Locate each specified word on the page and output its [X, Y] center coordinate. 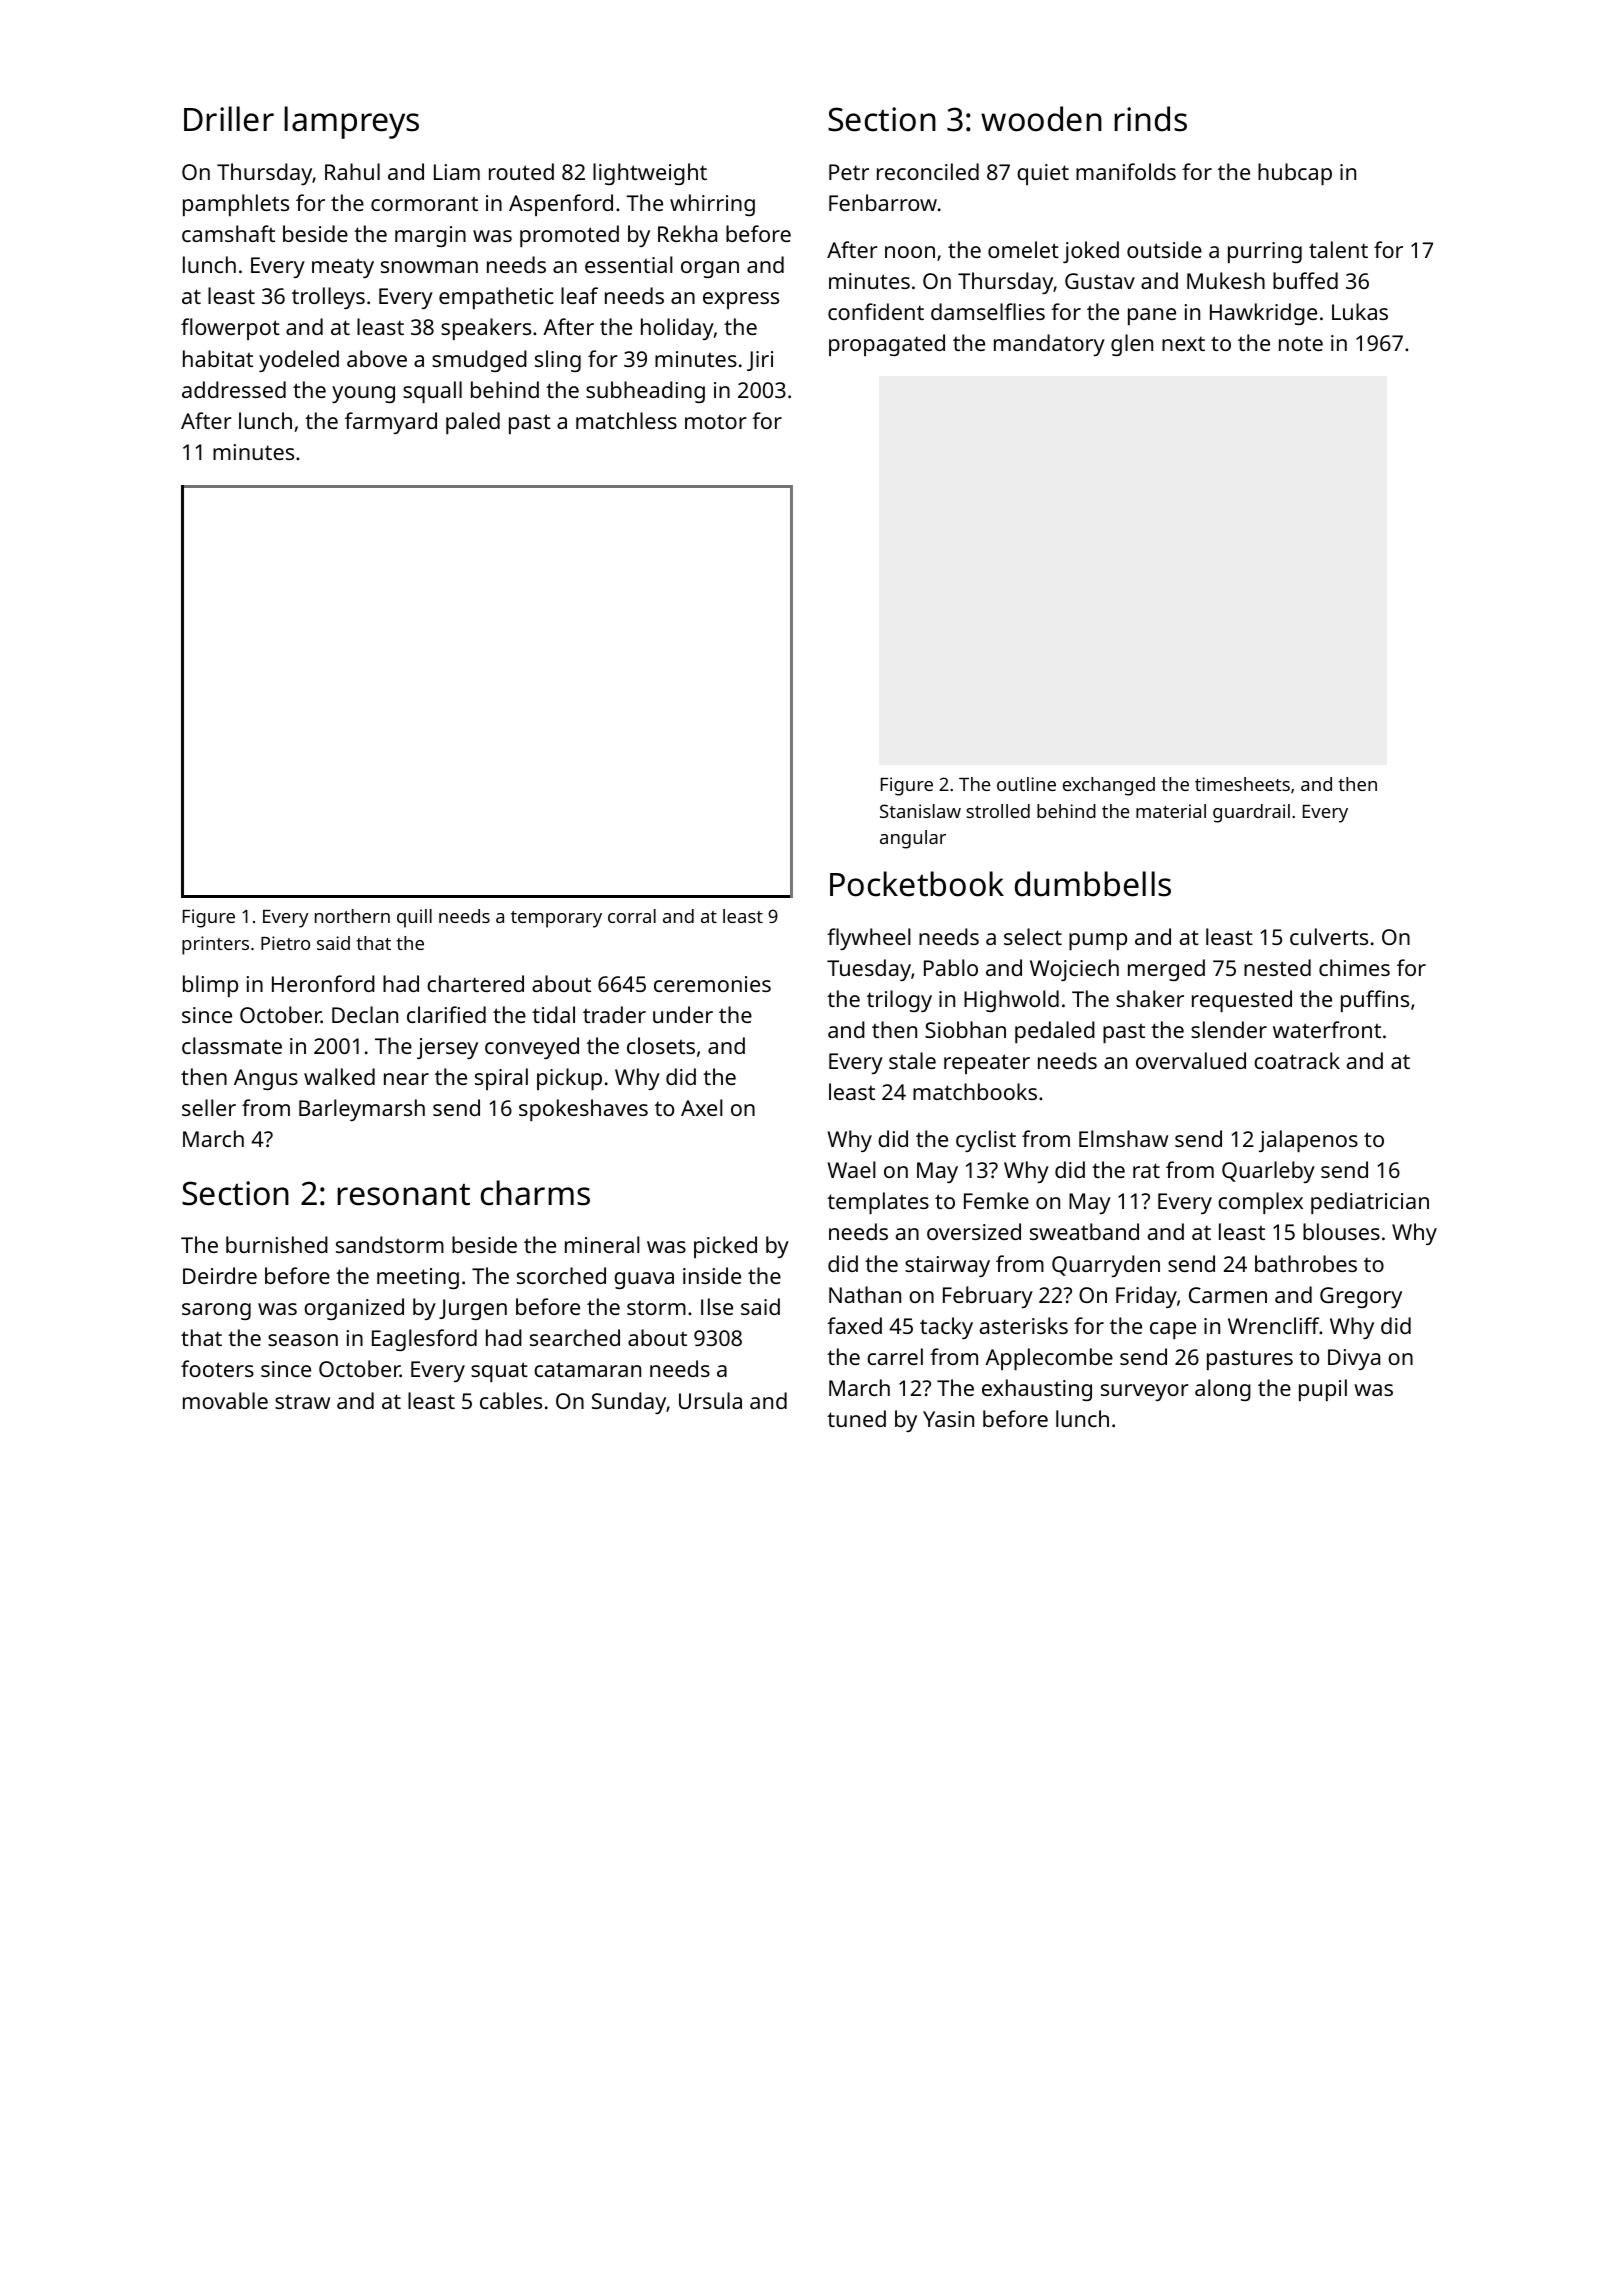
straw [302, 1402]
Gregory [1361, 1297]
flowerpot [230, 329]
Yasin [948, 1419]
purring [1265, 252]
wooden [1041, 119]
